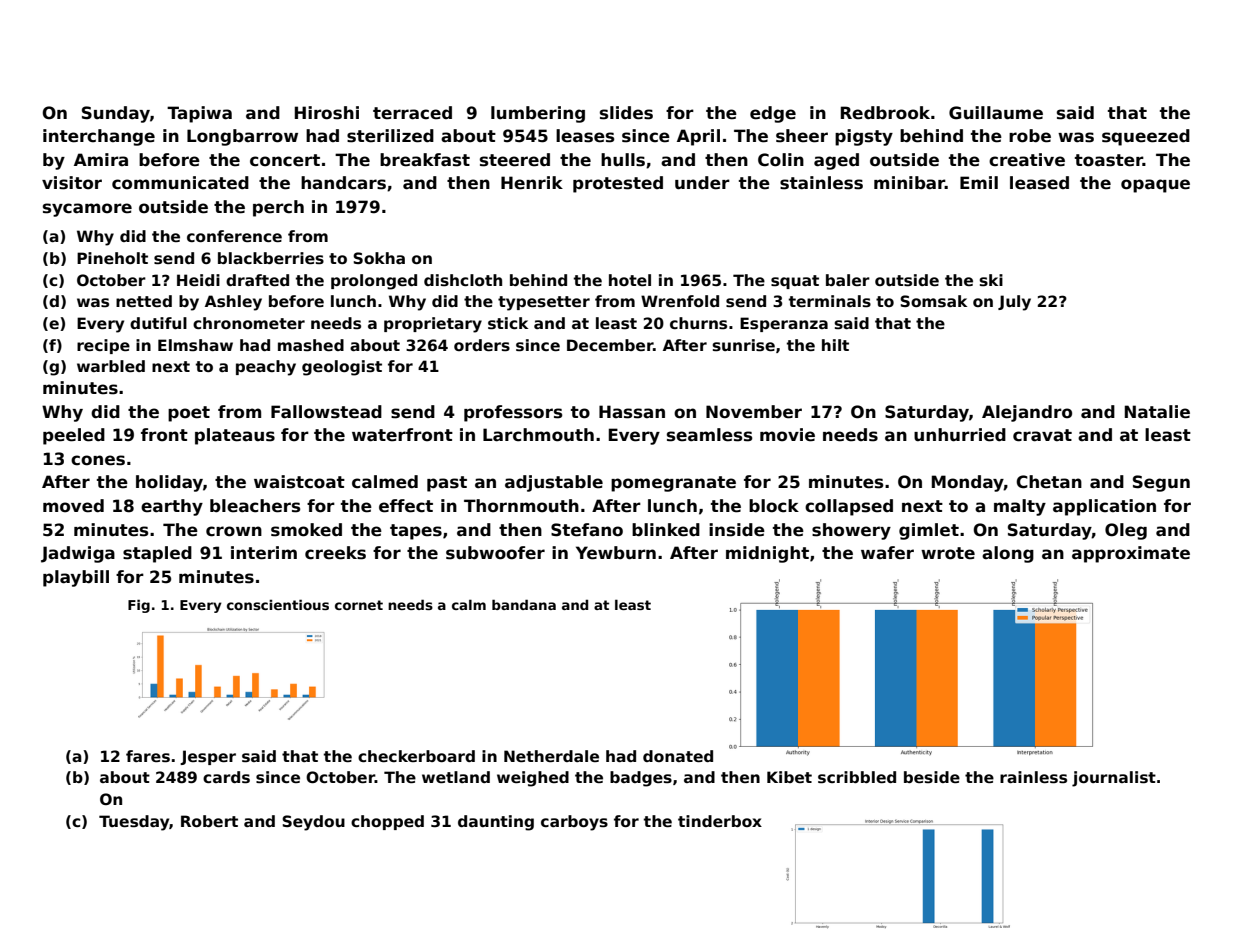  I want to click on hotel, so click(630, 280).
